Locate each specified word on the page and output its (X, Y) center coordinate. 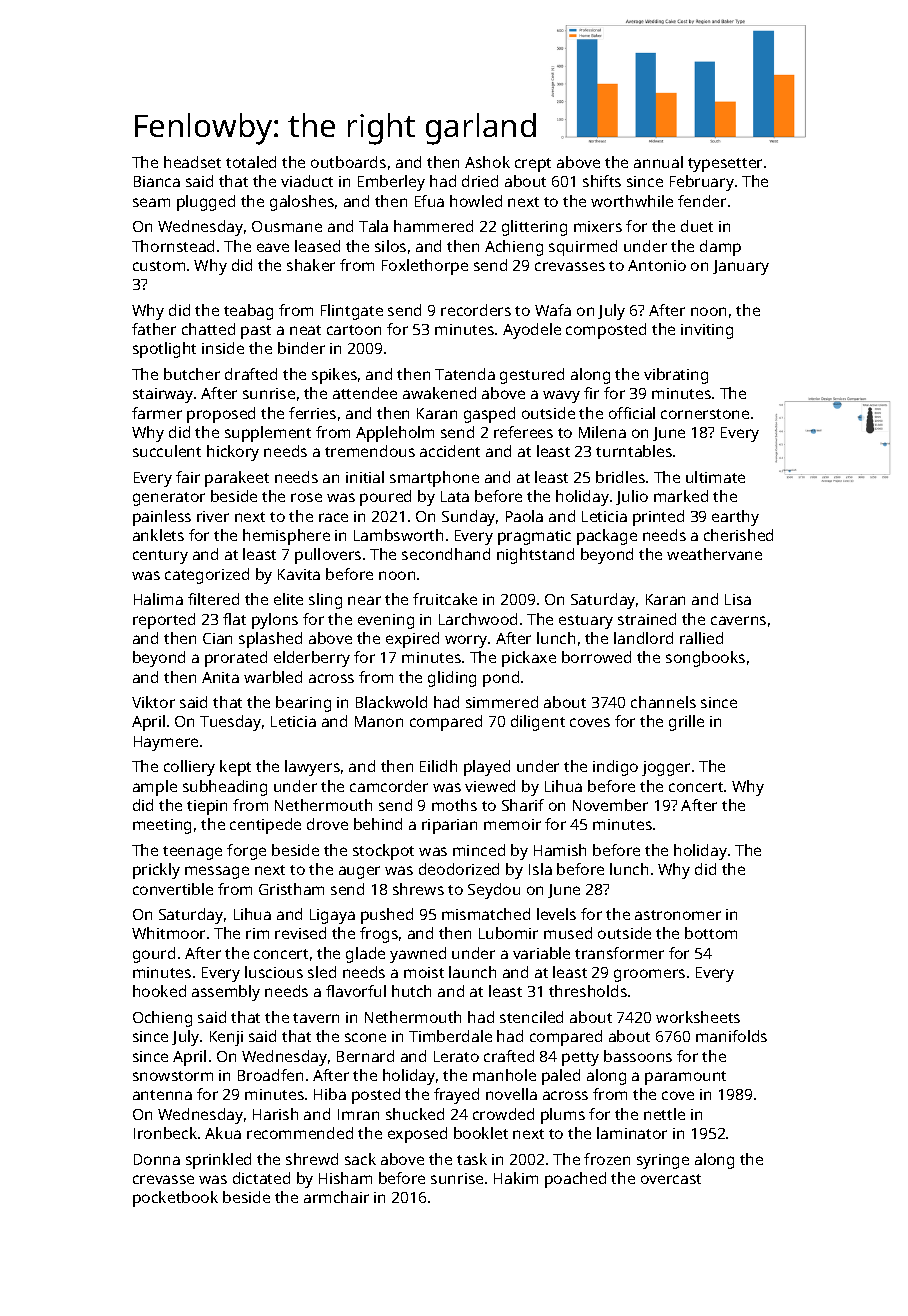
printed (658, 518)
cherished (738, 535)
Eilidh (438, 766)
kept (235, 768)
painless (162, 518)
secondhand (446, 554)
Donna (157, 1159)
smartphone (434, 479)
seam (151, 202)
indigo (615, 768)
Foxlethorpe (425, 267)
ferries (312, 413)
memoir (512, 824)
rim (257, 933)
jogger (666, 768)
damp (720, 248)
